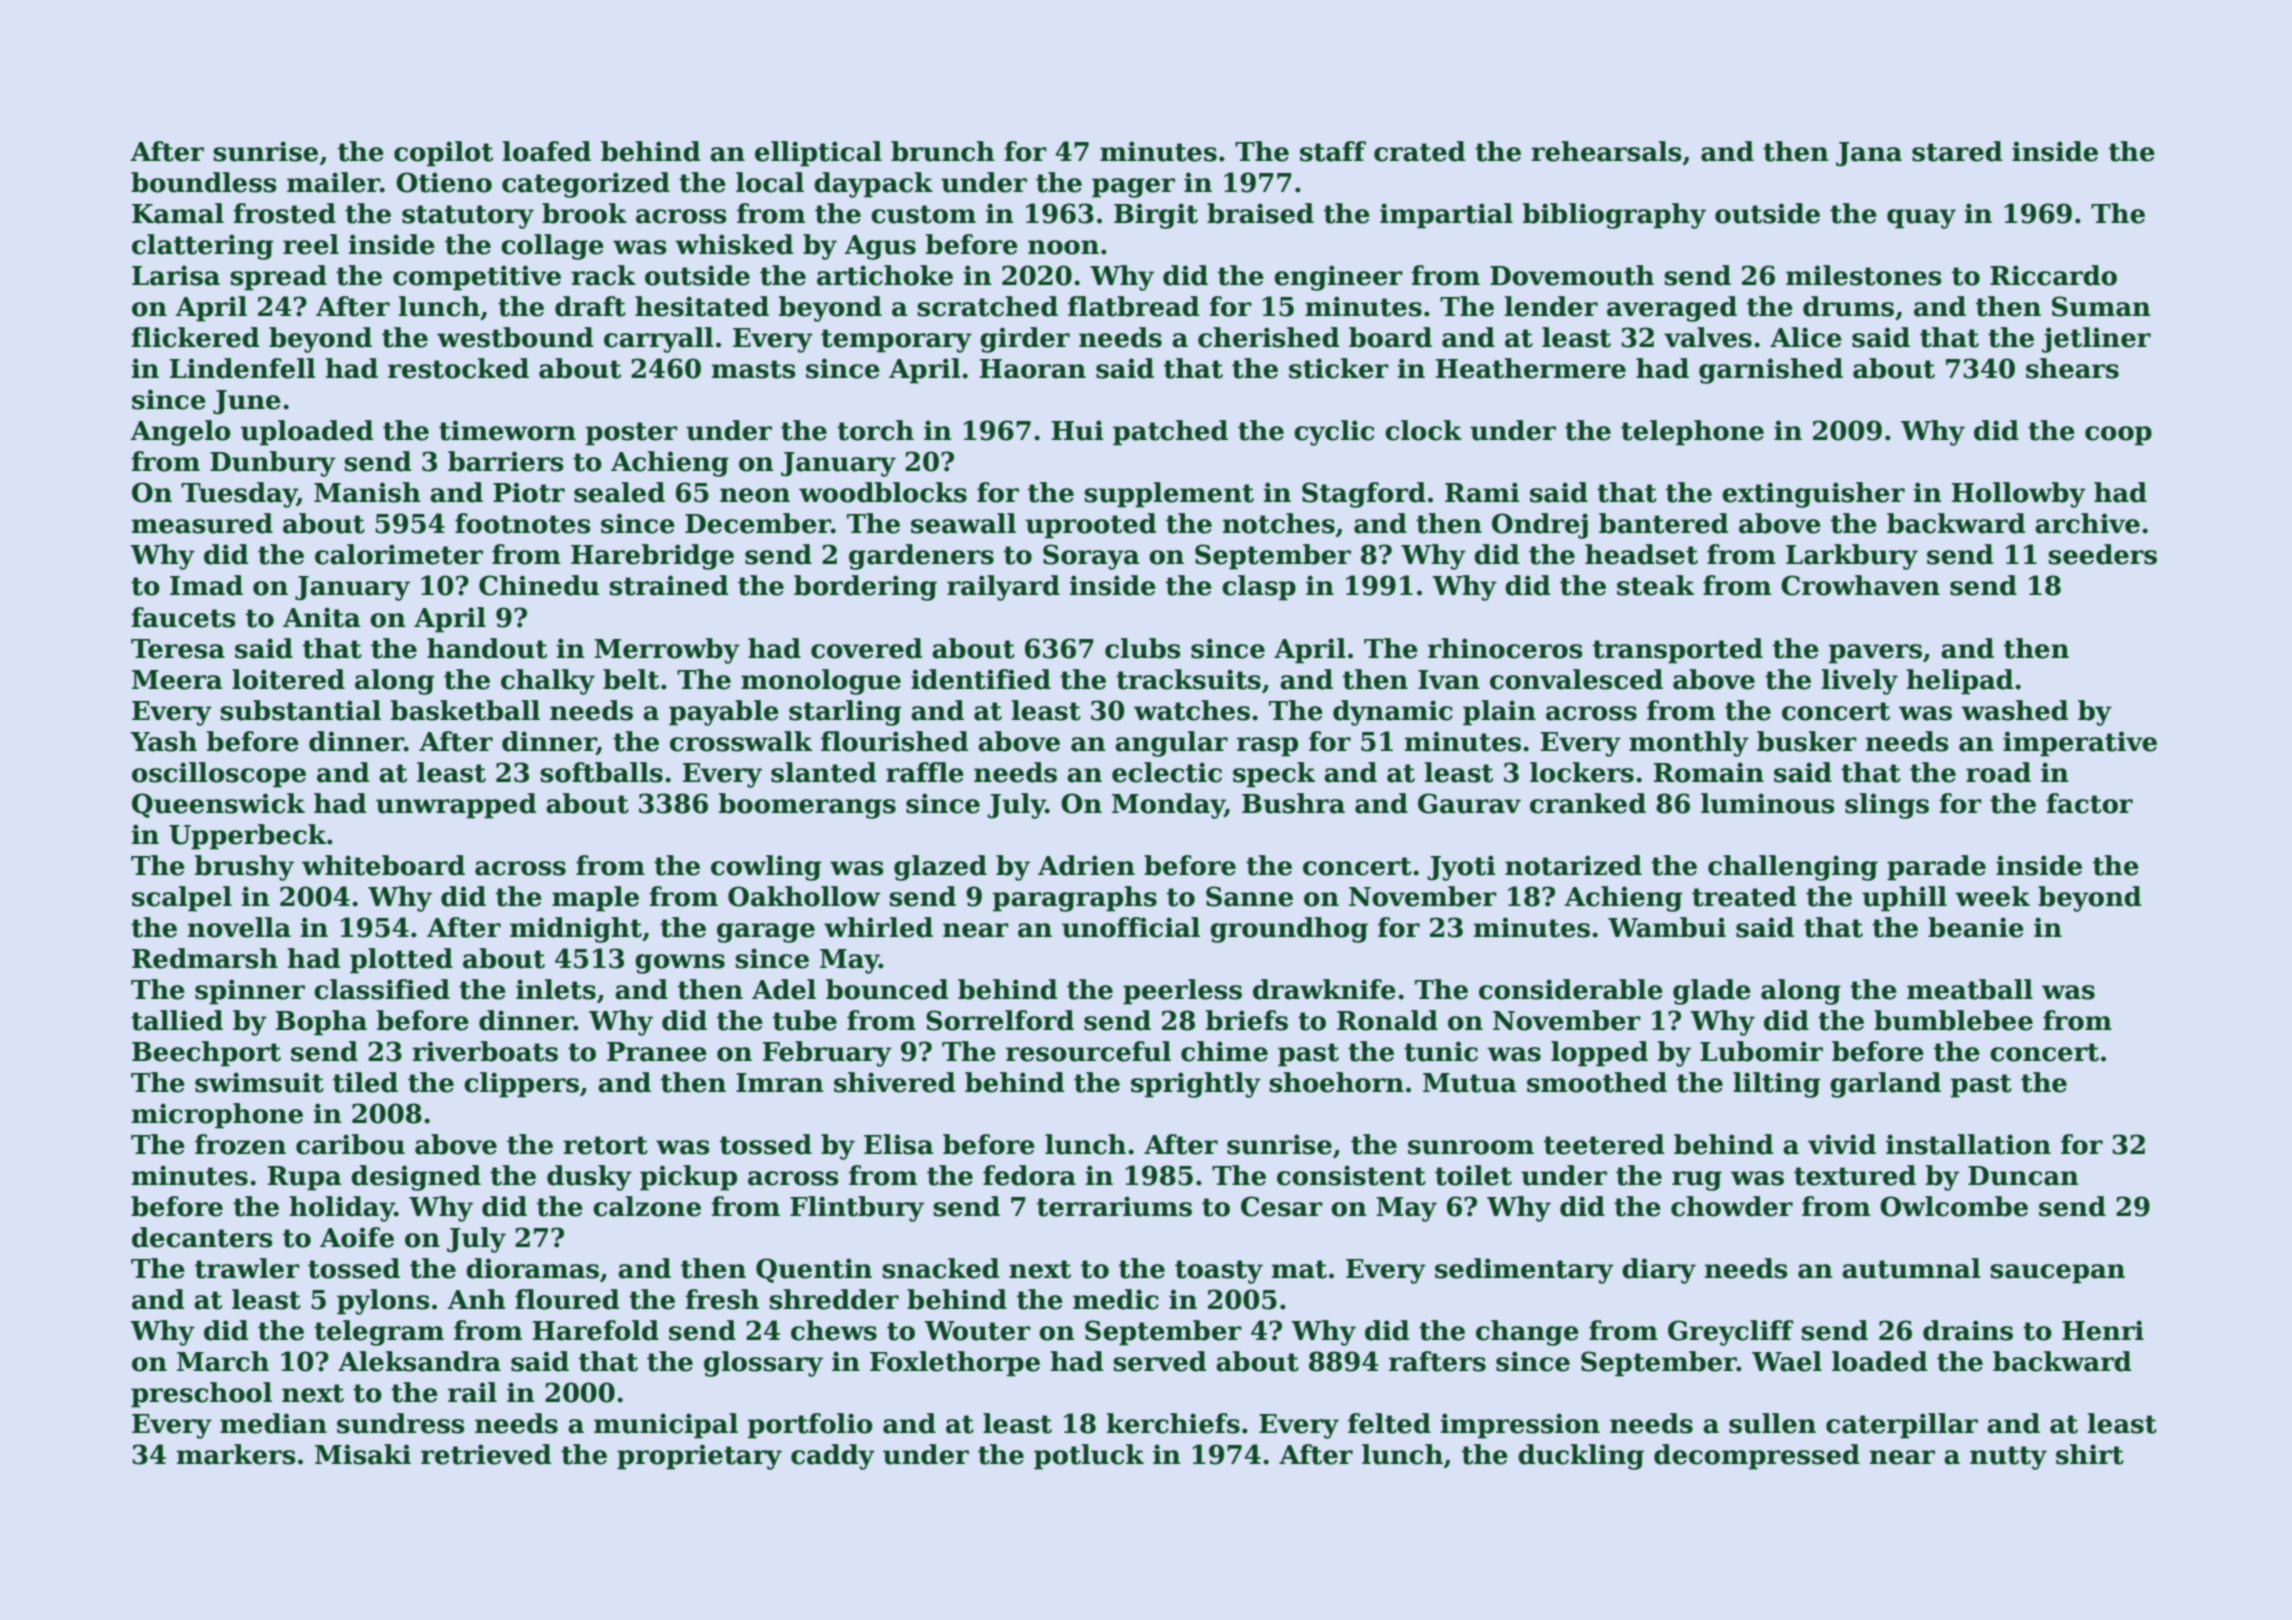 This image has height=1620, width=2292. What do you see at coordinates (1169, 495) in the image?
I see `supplement` at bounding box center [1169, 495].
